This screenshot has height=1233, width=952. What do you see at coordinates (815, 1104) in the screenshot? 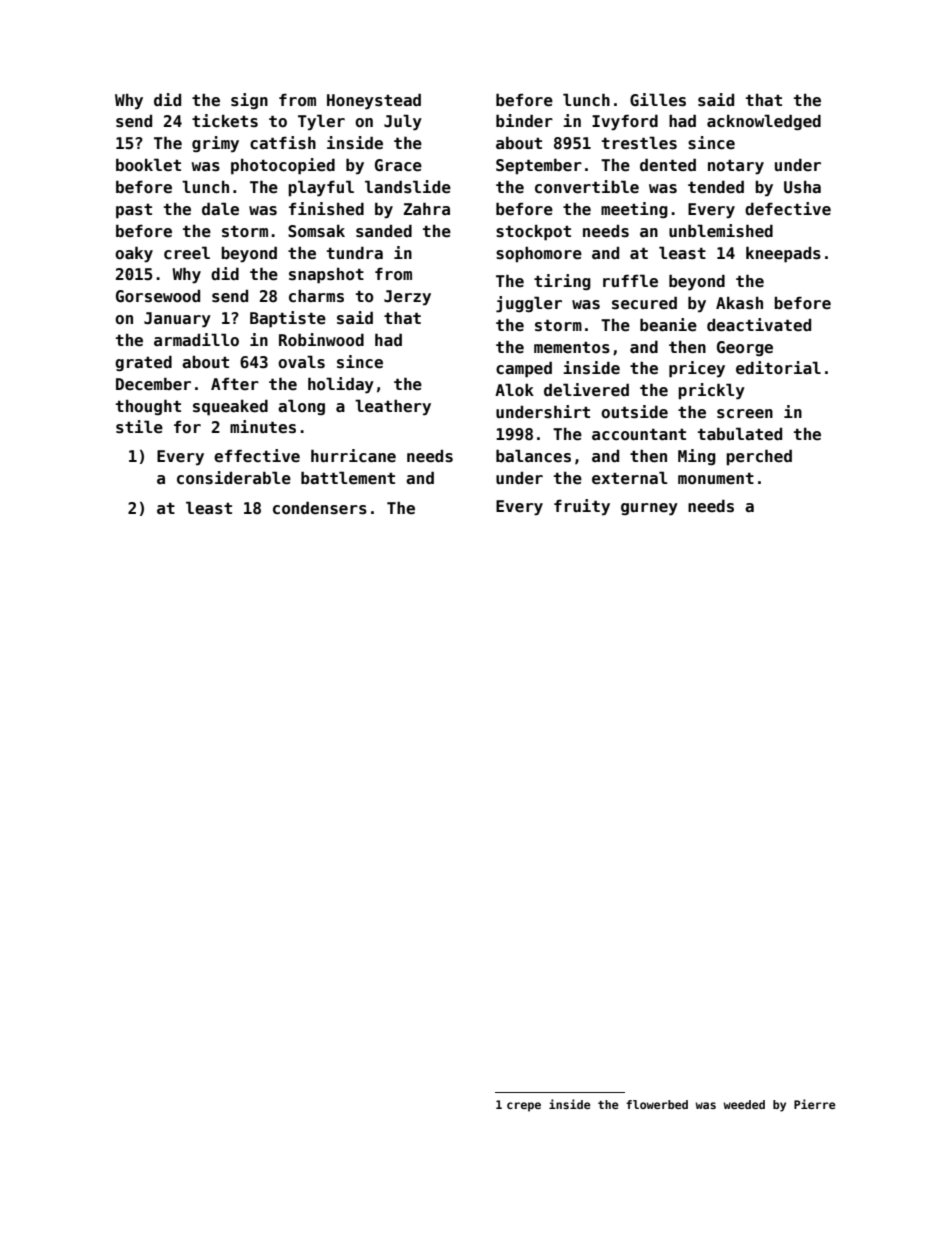
I see `Pierre` at bounding box center [815, 1104].
